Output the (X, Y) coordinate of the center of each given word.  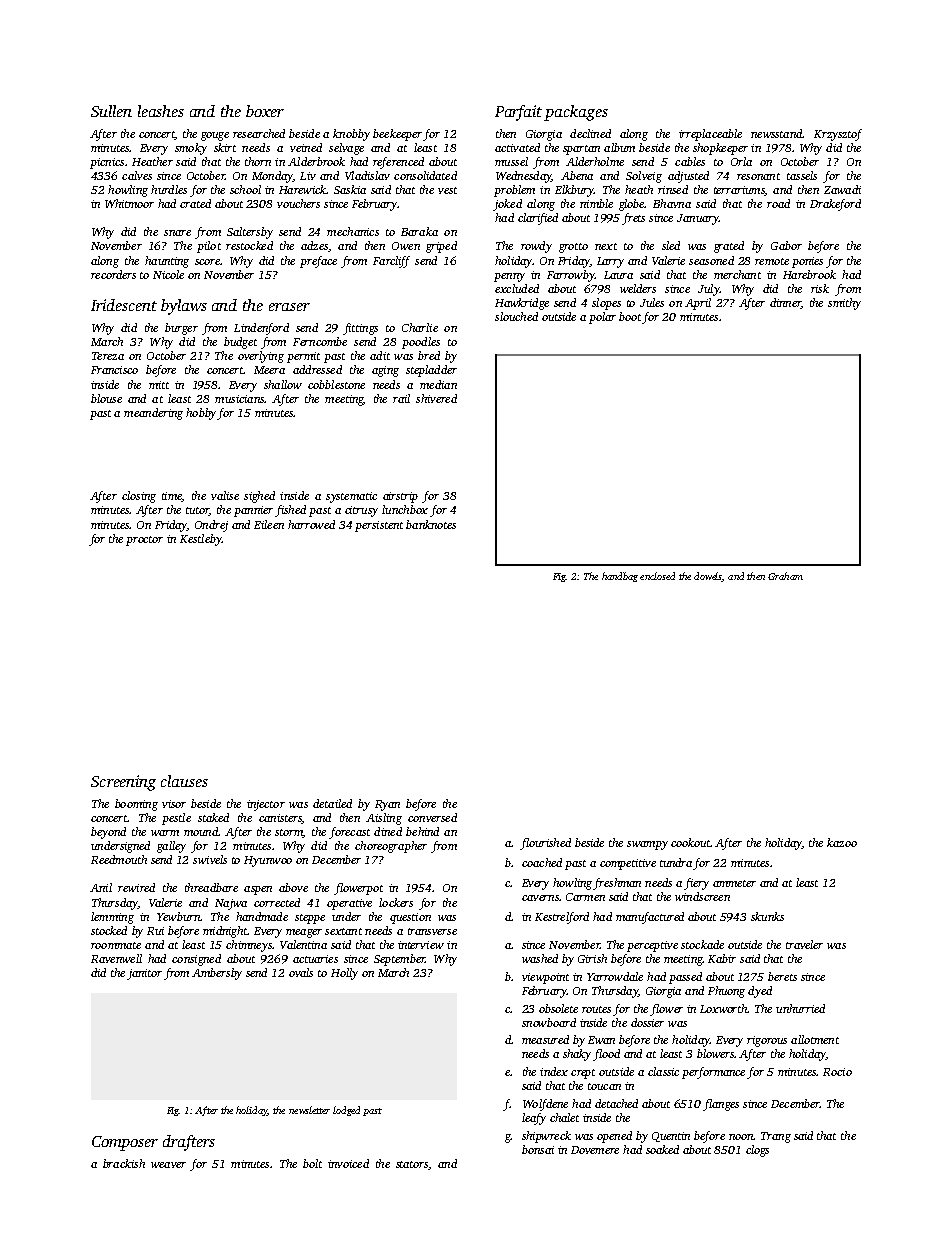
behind (422, 831)
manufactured (650, 918)
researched (259, 133)
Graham (785, 576)
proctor (144, 541)
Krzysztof (838, 135)
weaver (168, 1165)
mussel (511, 161)
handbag (620, 577)
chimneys (249, 946)
